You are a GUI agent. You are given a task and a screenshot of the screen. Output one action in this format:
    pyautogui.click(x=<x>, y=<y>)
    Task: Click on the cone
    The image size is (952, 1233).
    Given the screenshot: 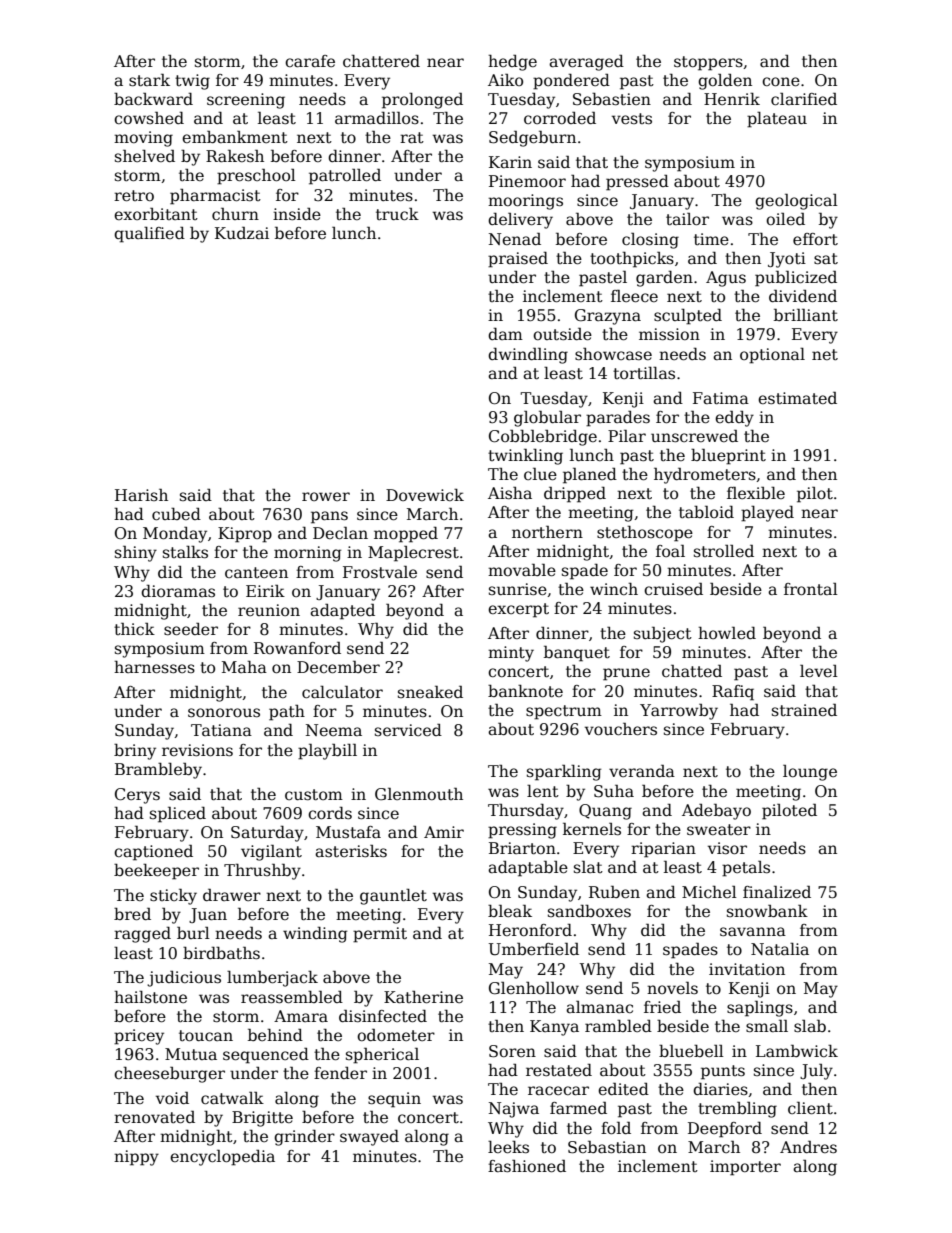 What is the action you would take?
    pyautogui.click(x=781, y=82)
